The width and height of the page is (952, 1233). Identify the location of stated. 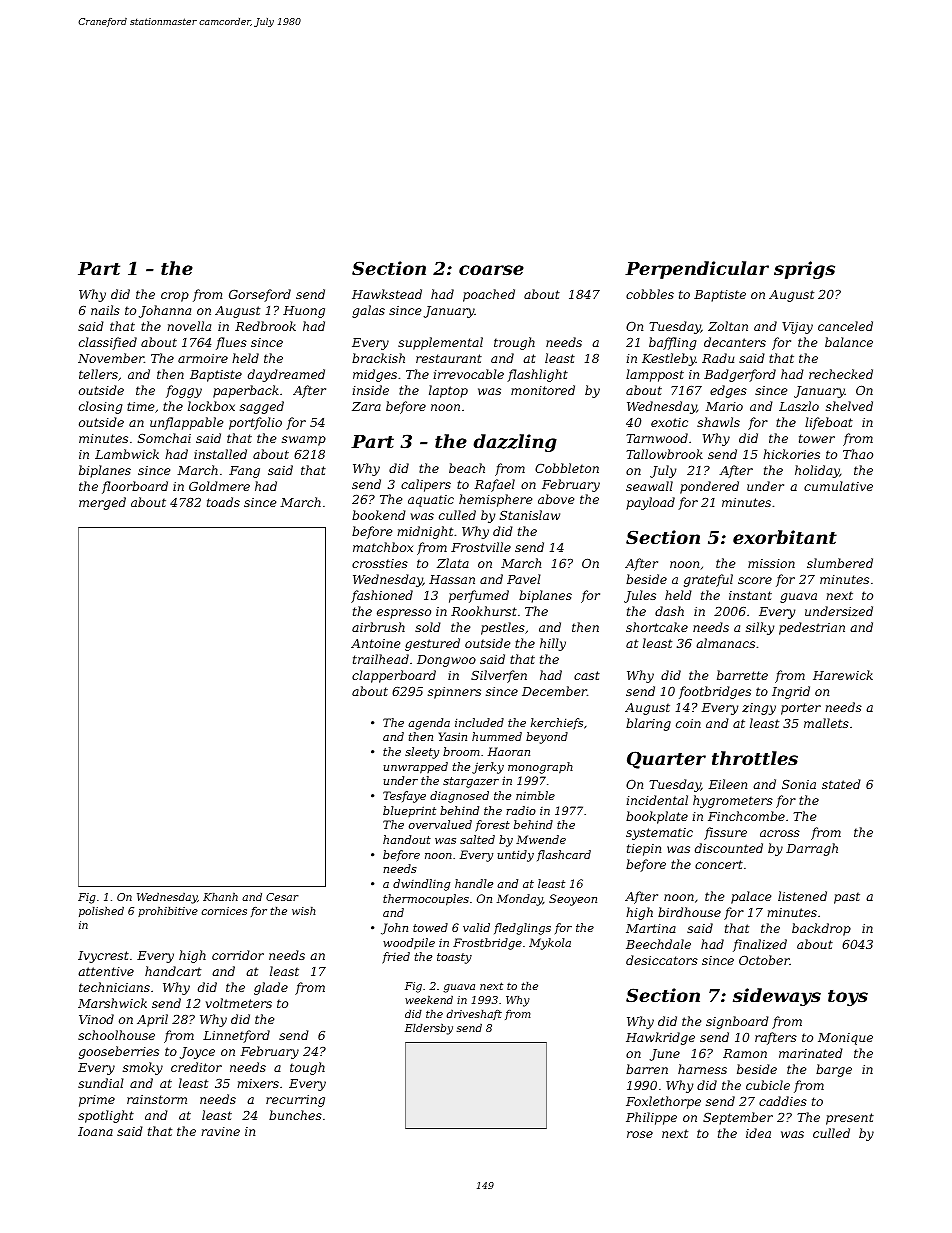
(841, 784).
